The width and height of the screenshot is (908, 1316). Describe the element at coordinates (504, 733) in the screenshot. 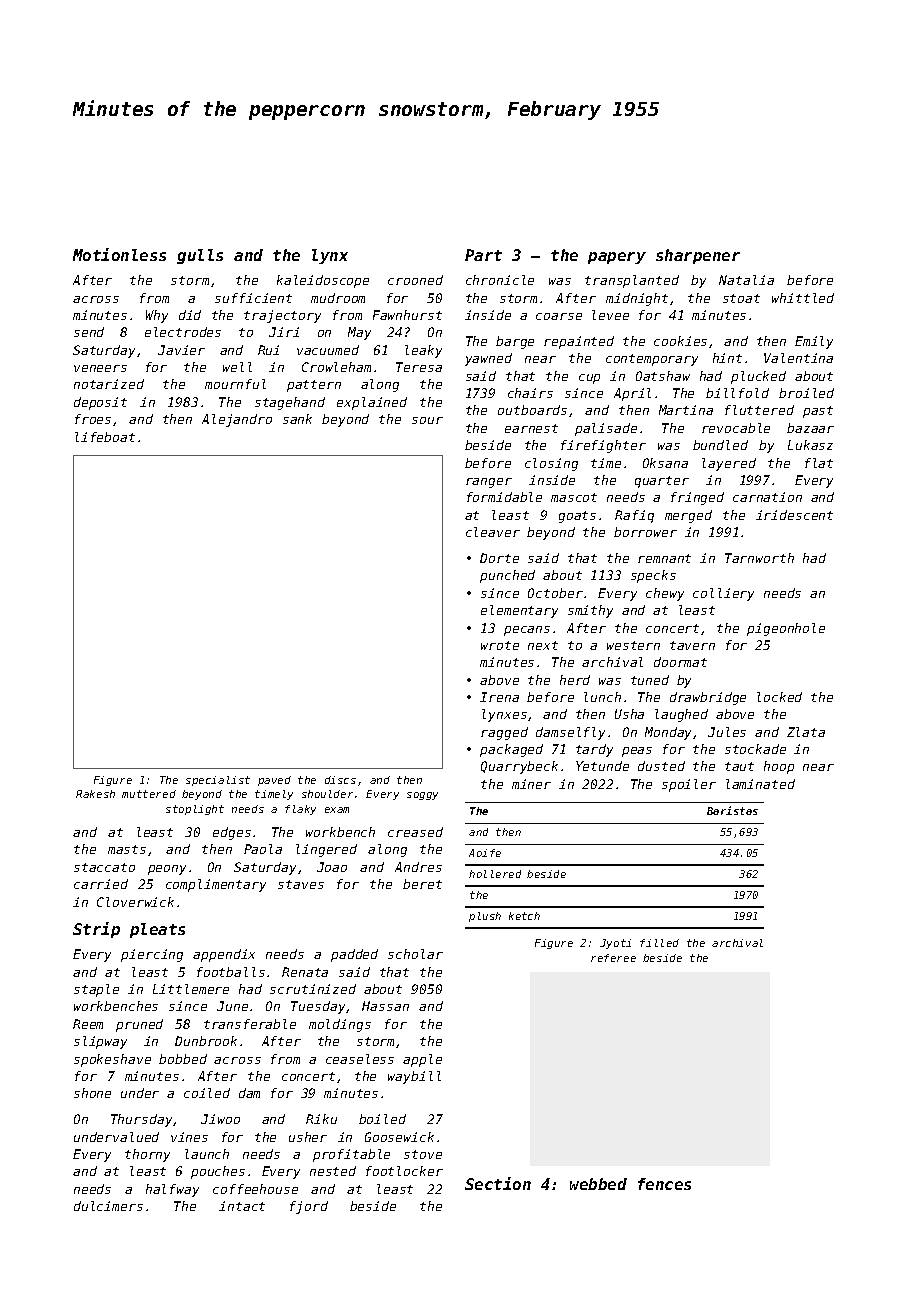

I see `ragged` at that location.
